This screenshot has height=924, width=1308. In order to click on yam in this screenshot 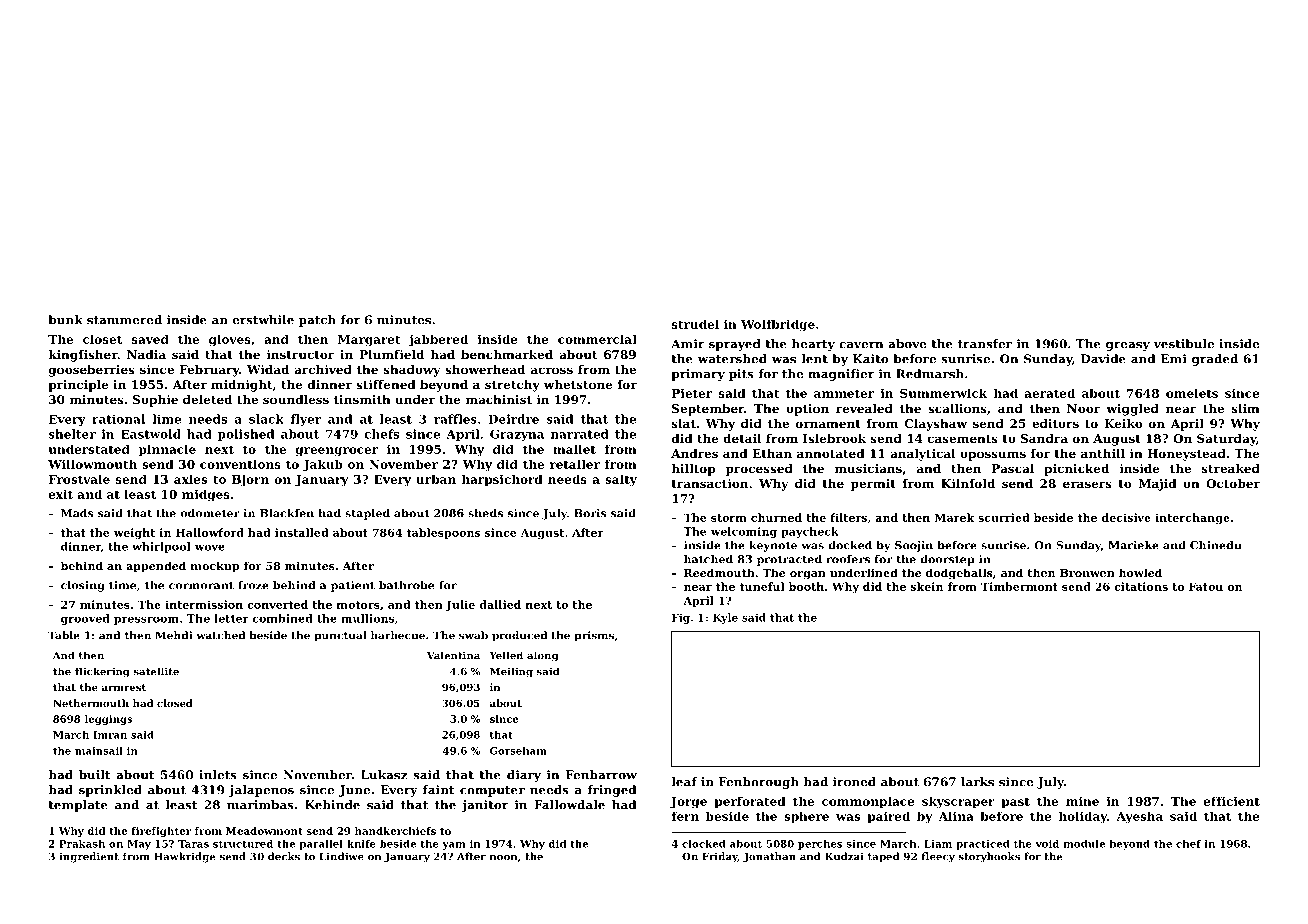, I will do `click(454, 846)`.
